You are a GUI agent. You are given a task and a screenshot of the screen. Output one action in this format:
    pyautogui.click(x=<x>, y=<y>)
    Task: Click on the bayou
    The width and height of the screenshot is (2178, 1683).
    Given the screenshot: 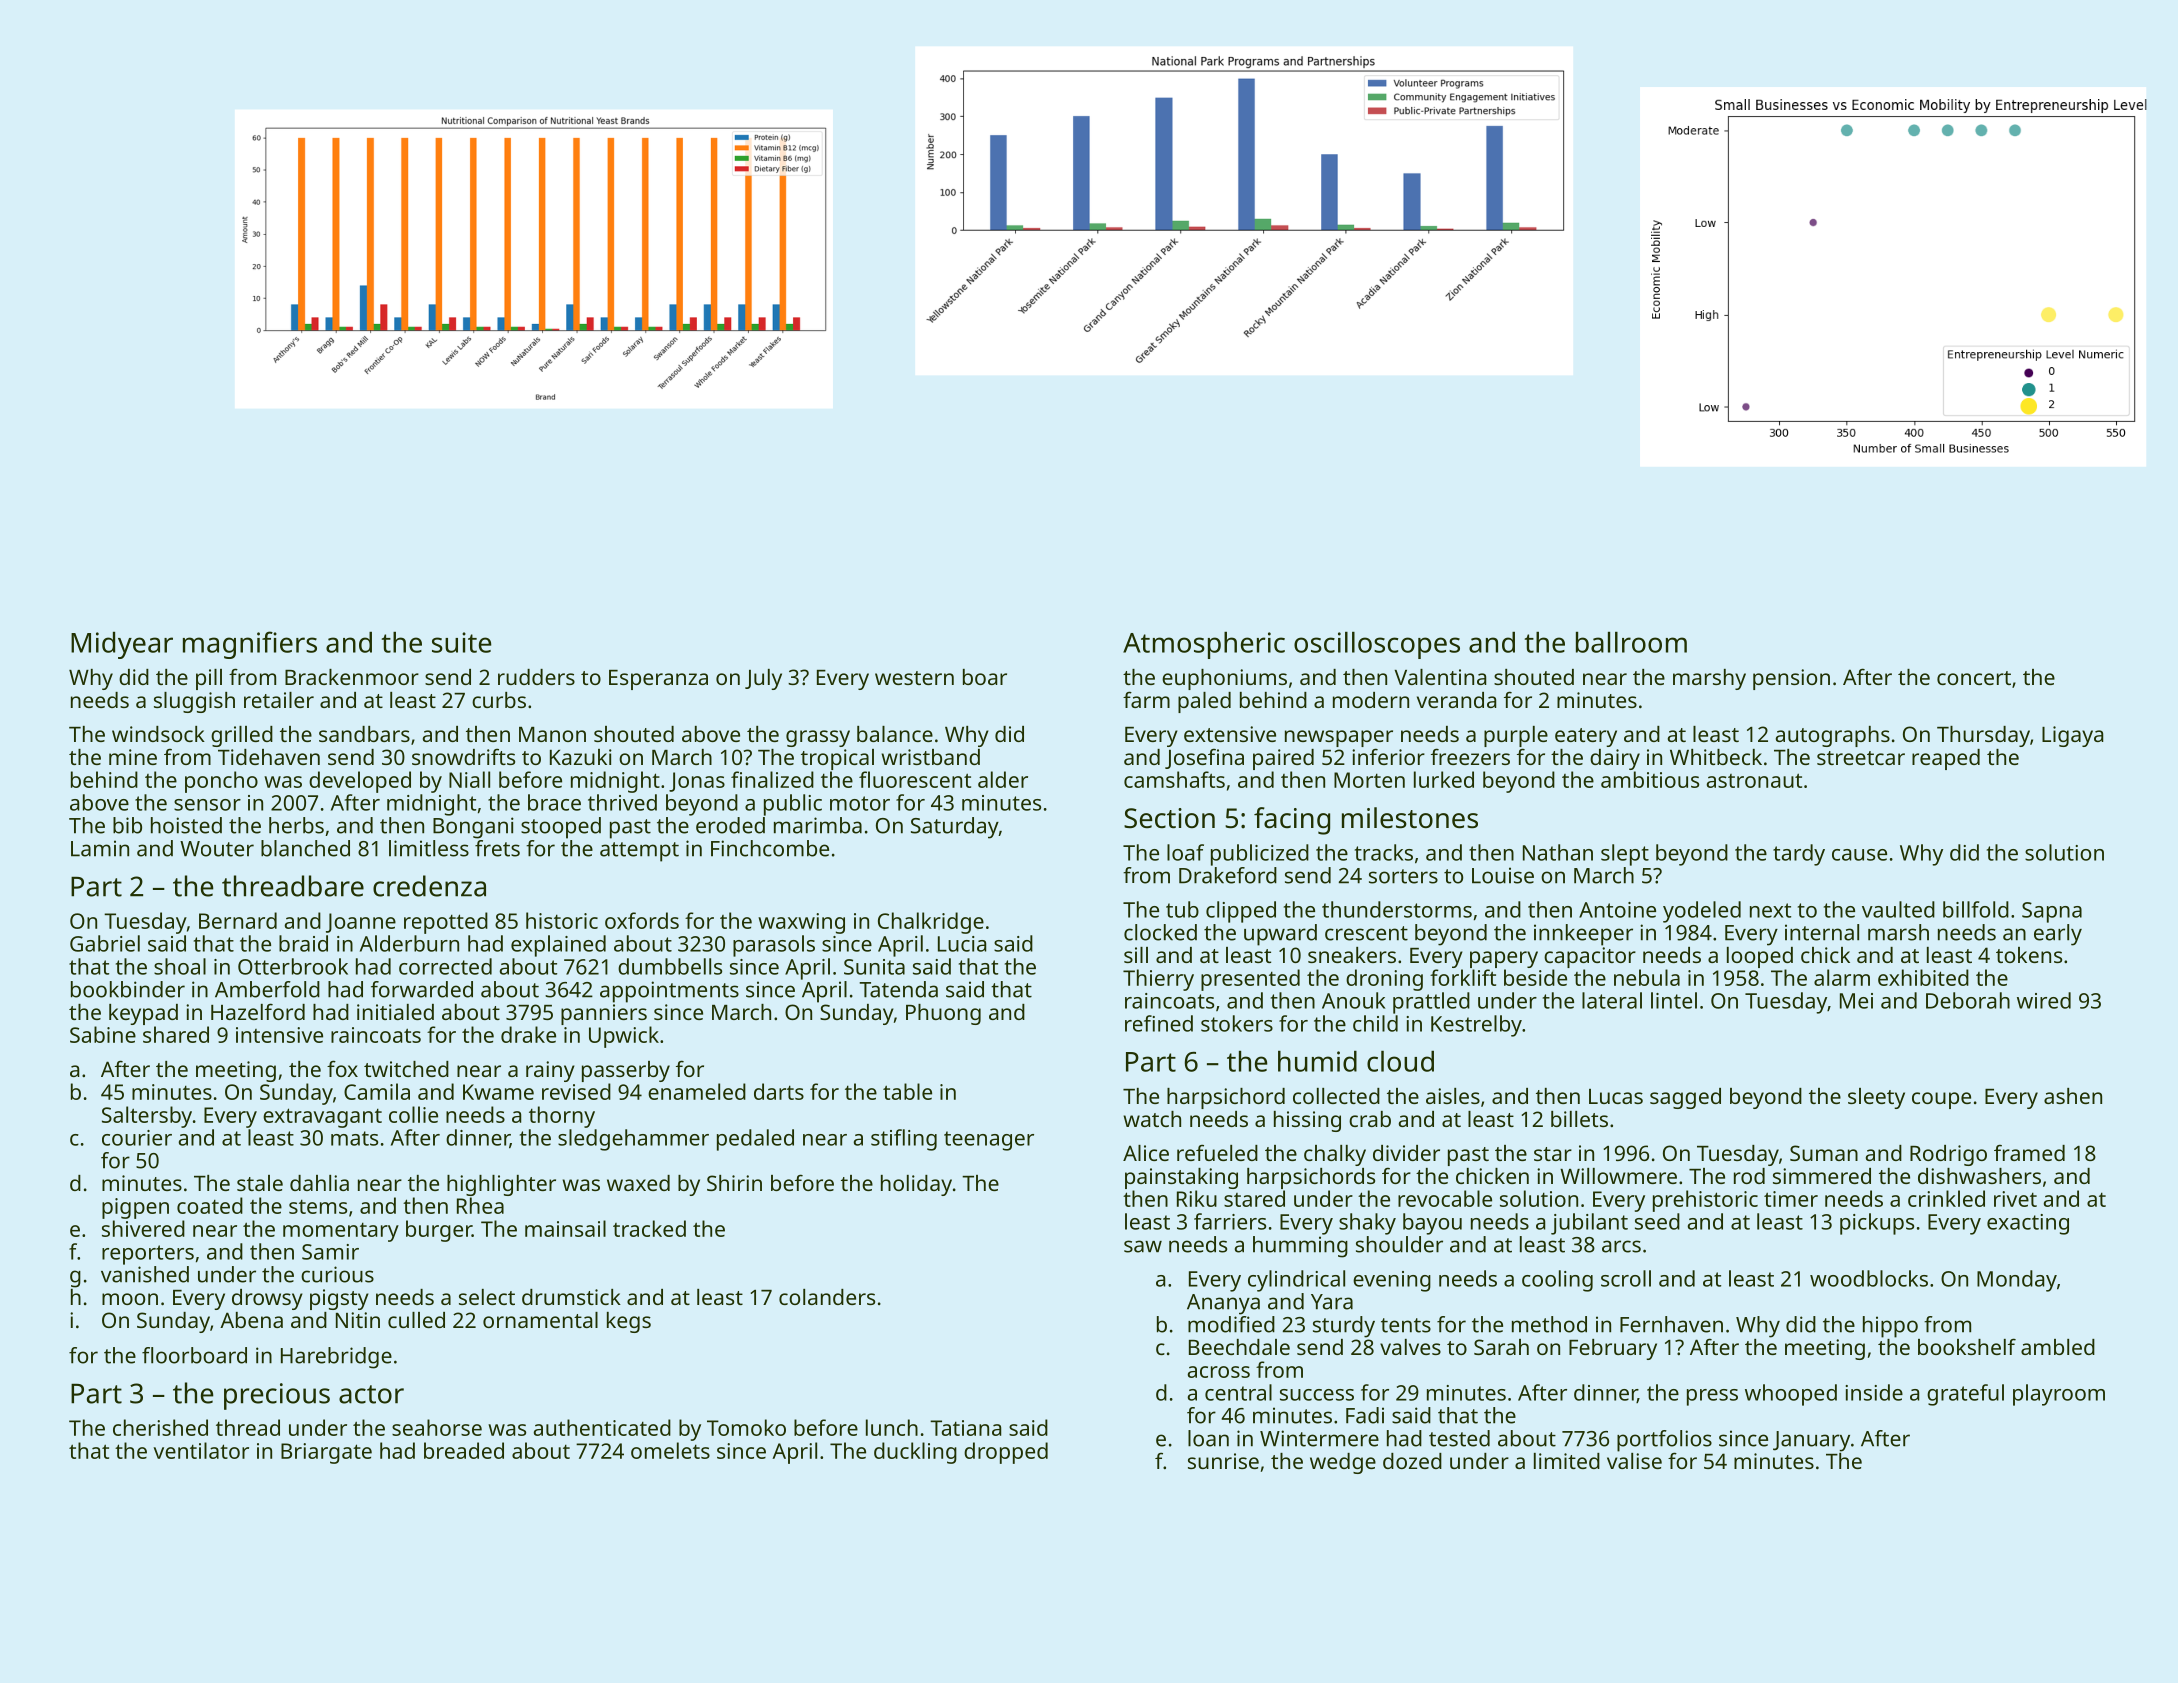 What is the action you would take?
    pyautogui.click(x=1432, y=1224)
